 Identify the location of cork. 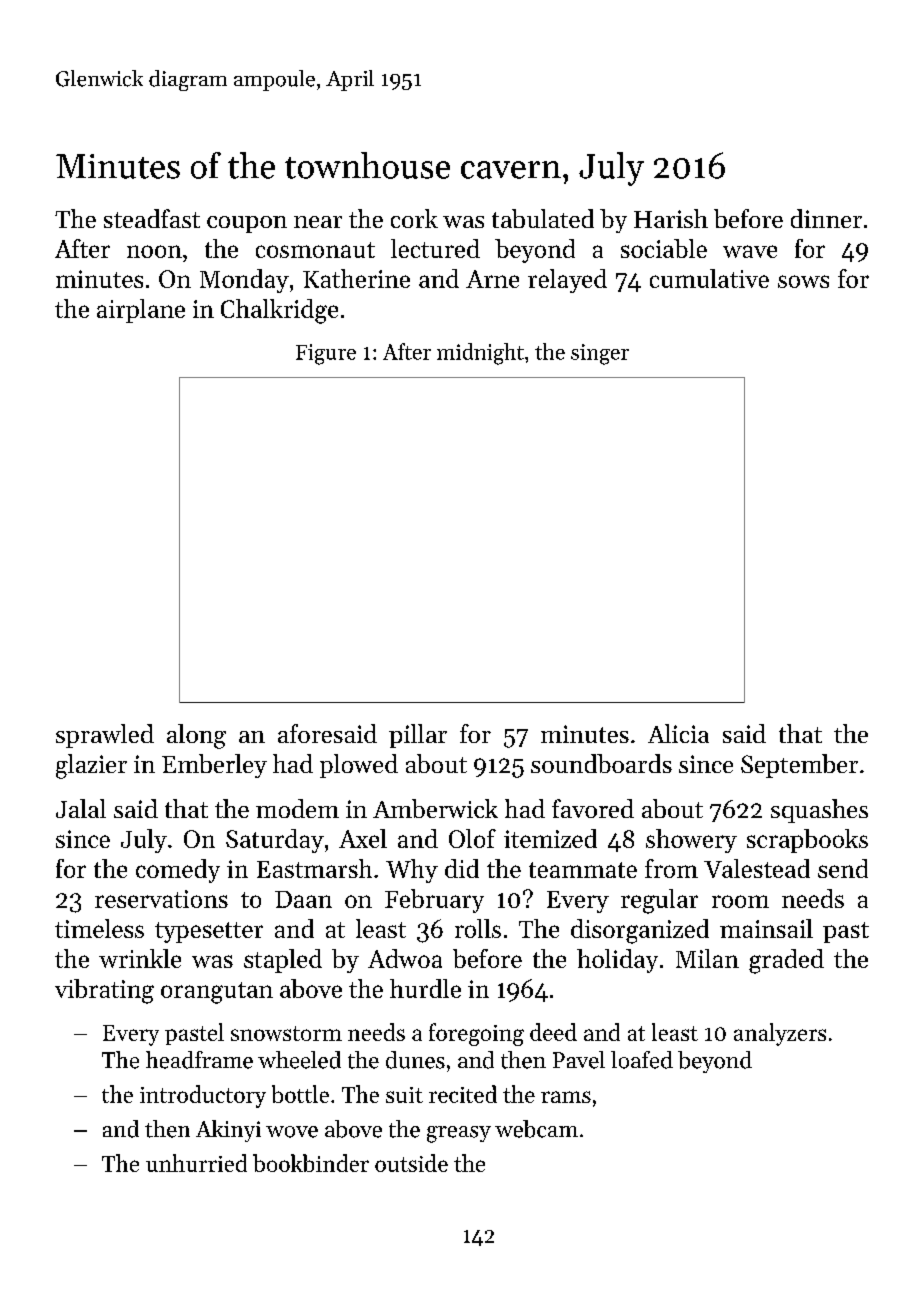
(414, 218).
